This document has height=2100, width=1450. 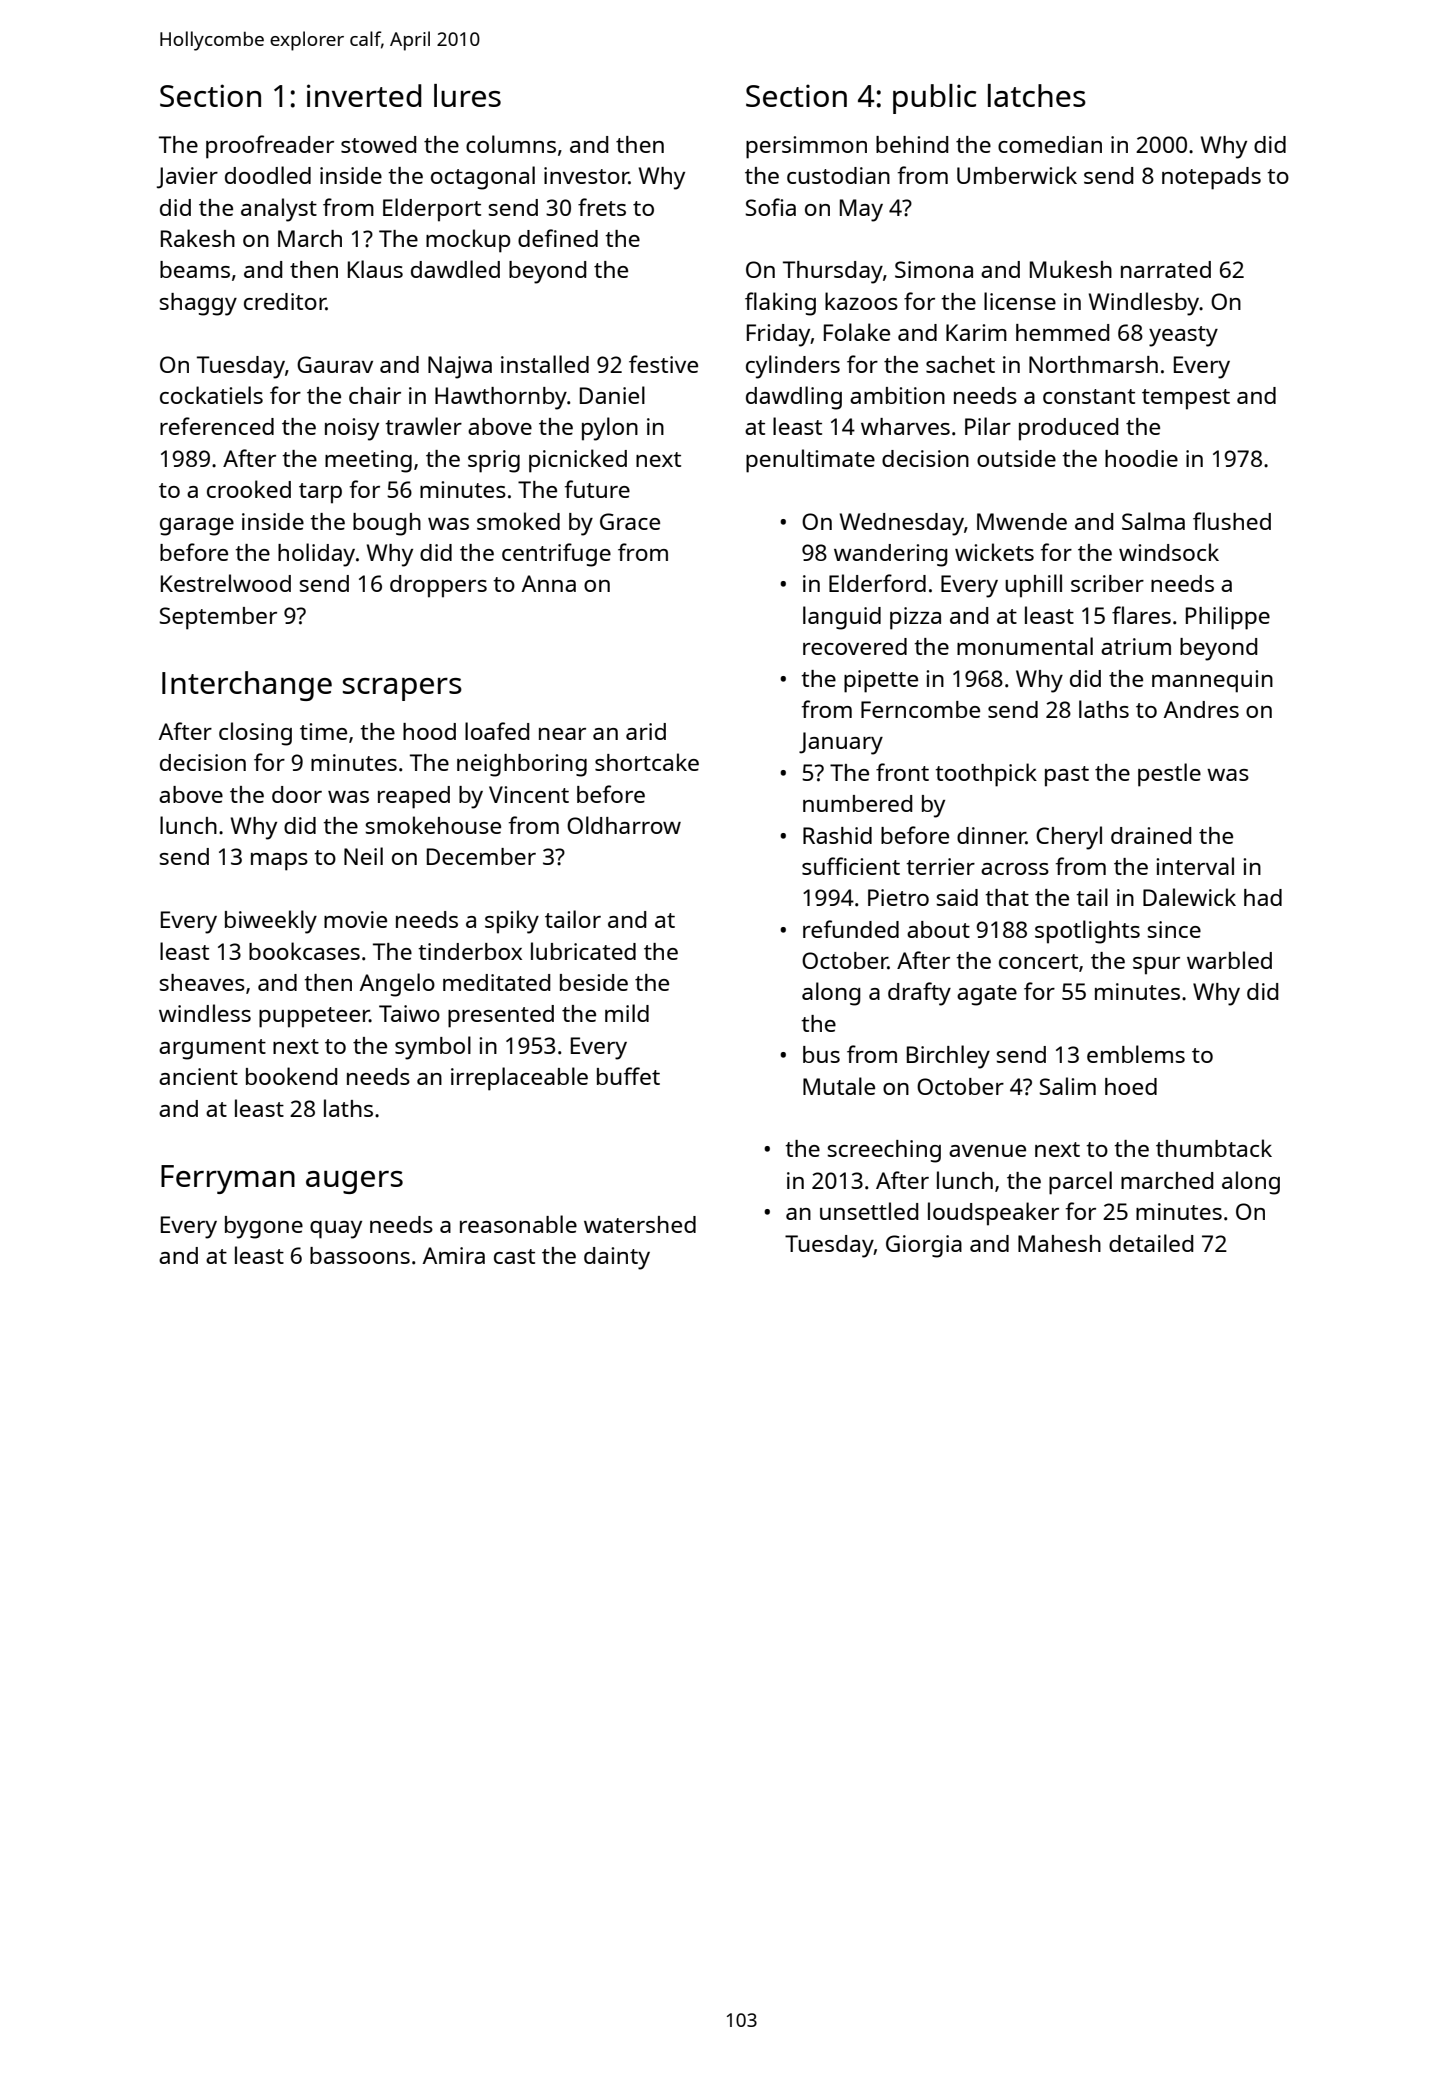 What do you see at coordinates (1037, 95) in the document?
I see `latches` at bounding box center [1037, 95].
